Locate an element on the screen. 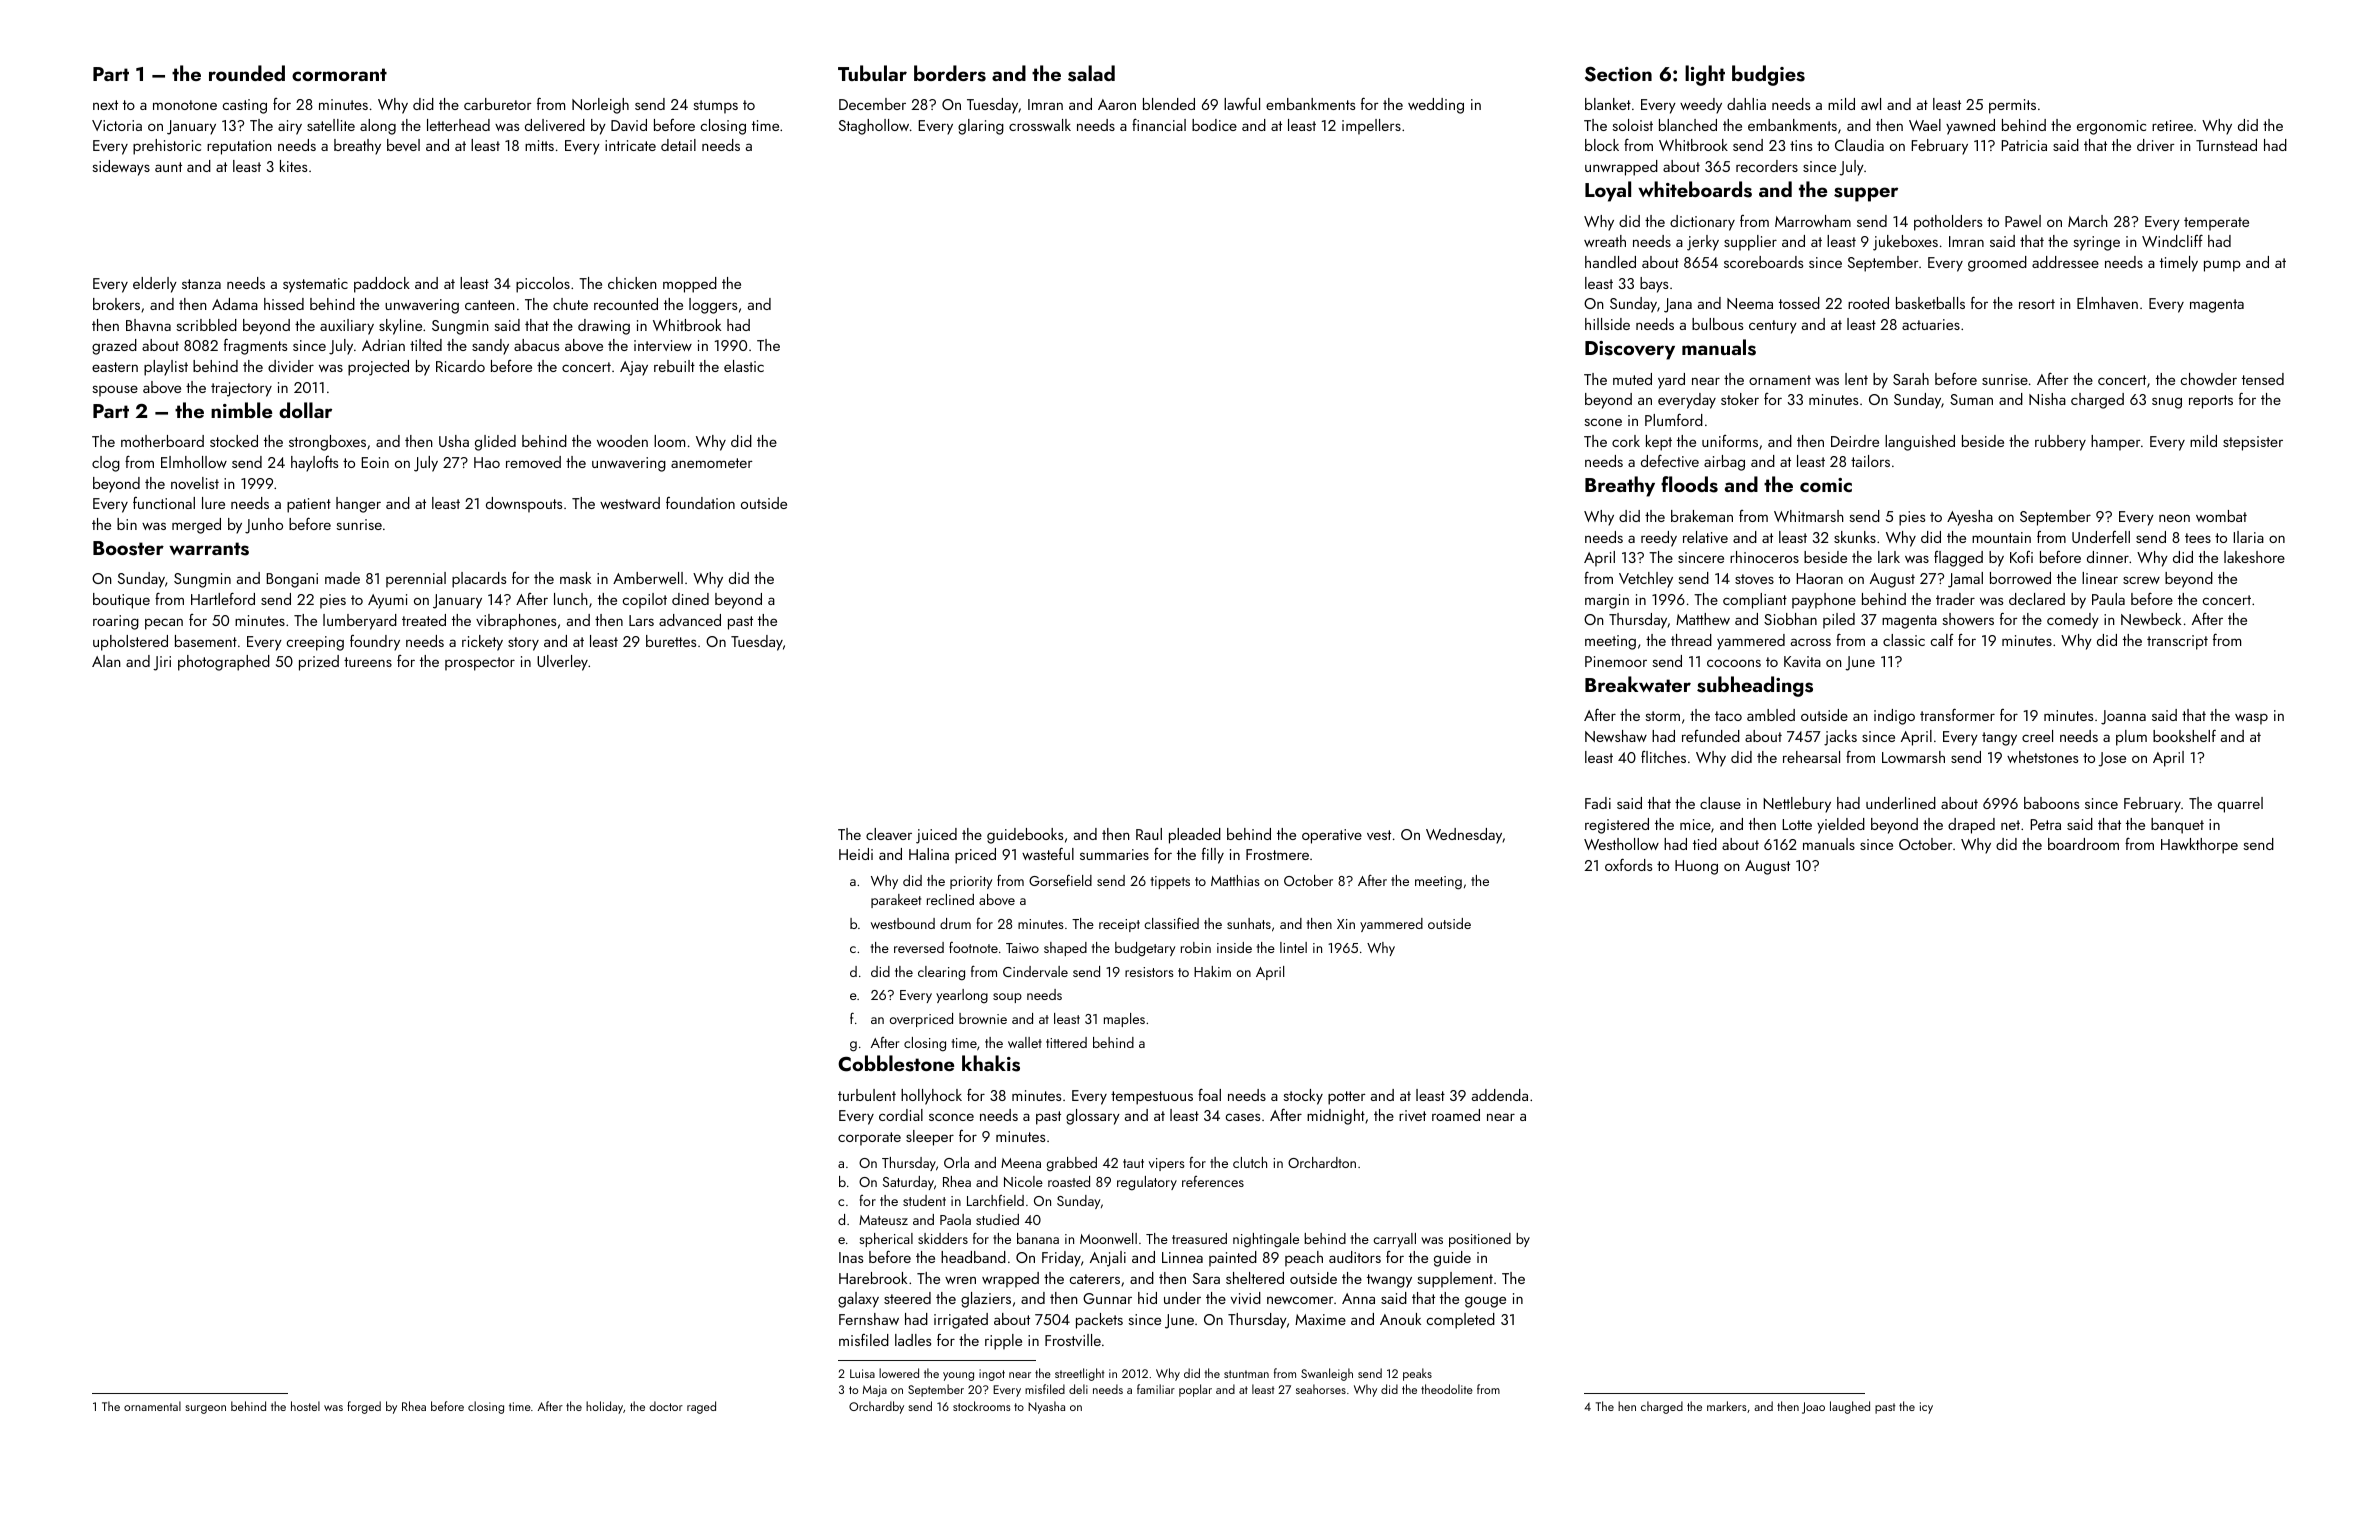 The width and height of the screenshot is (2380, 1540). Huong is located at coordinates (1696, 867).
